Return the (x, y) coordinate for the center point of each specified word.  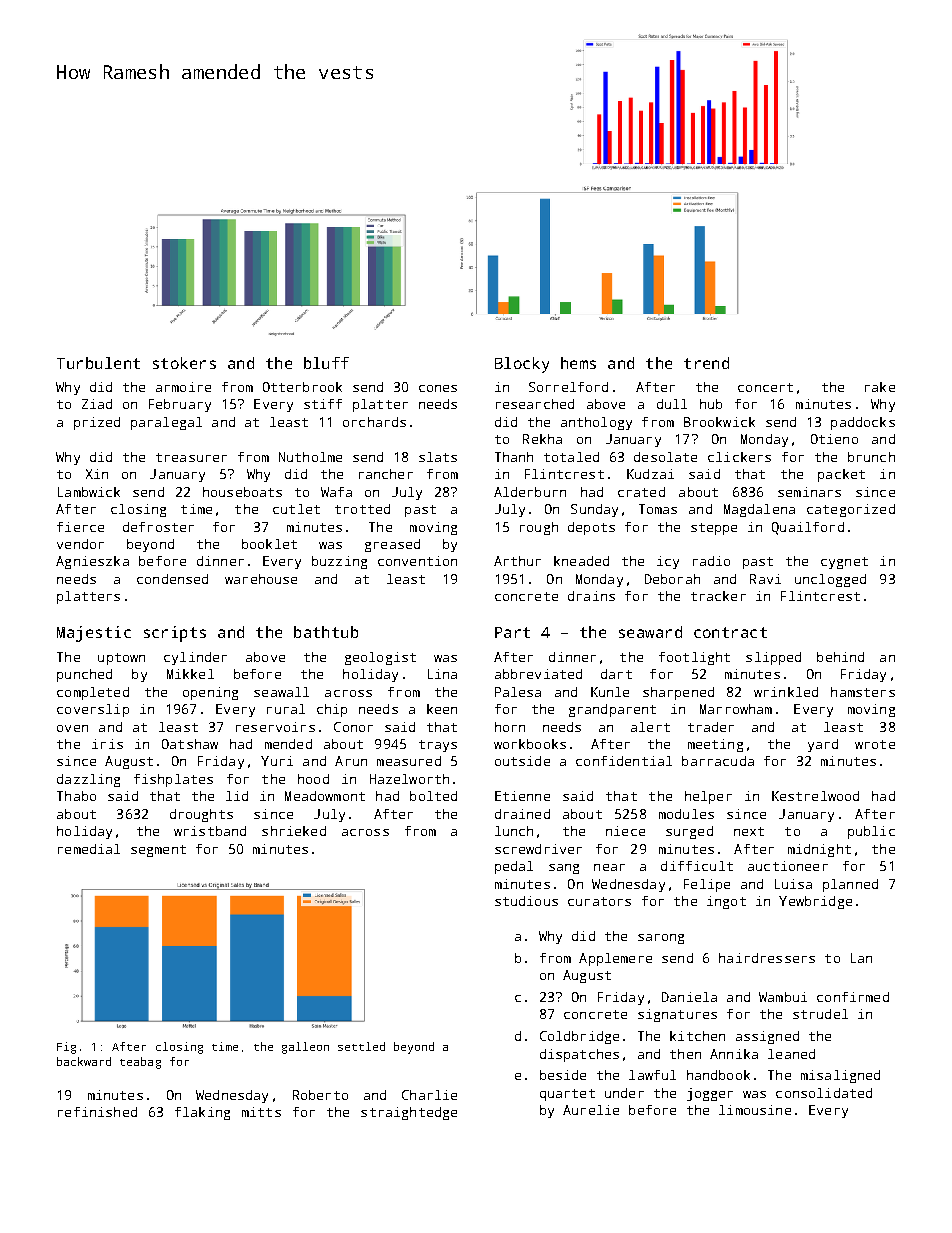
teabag (140, 1063)
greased (392, 545)
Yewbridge (815, 902)
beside (563, 1075)
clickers (739, 457)
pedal (514, 867)
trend (706, 363)
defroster (158, 527)
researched (535, 404)
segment (158, 851)
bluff (326, 363)
